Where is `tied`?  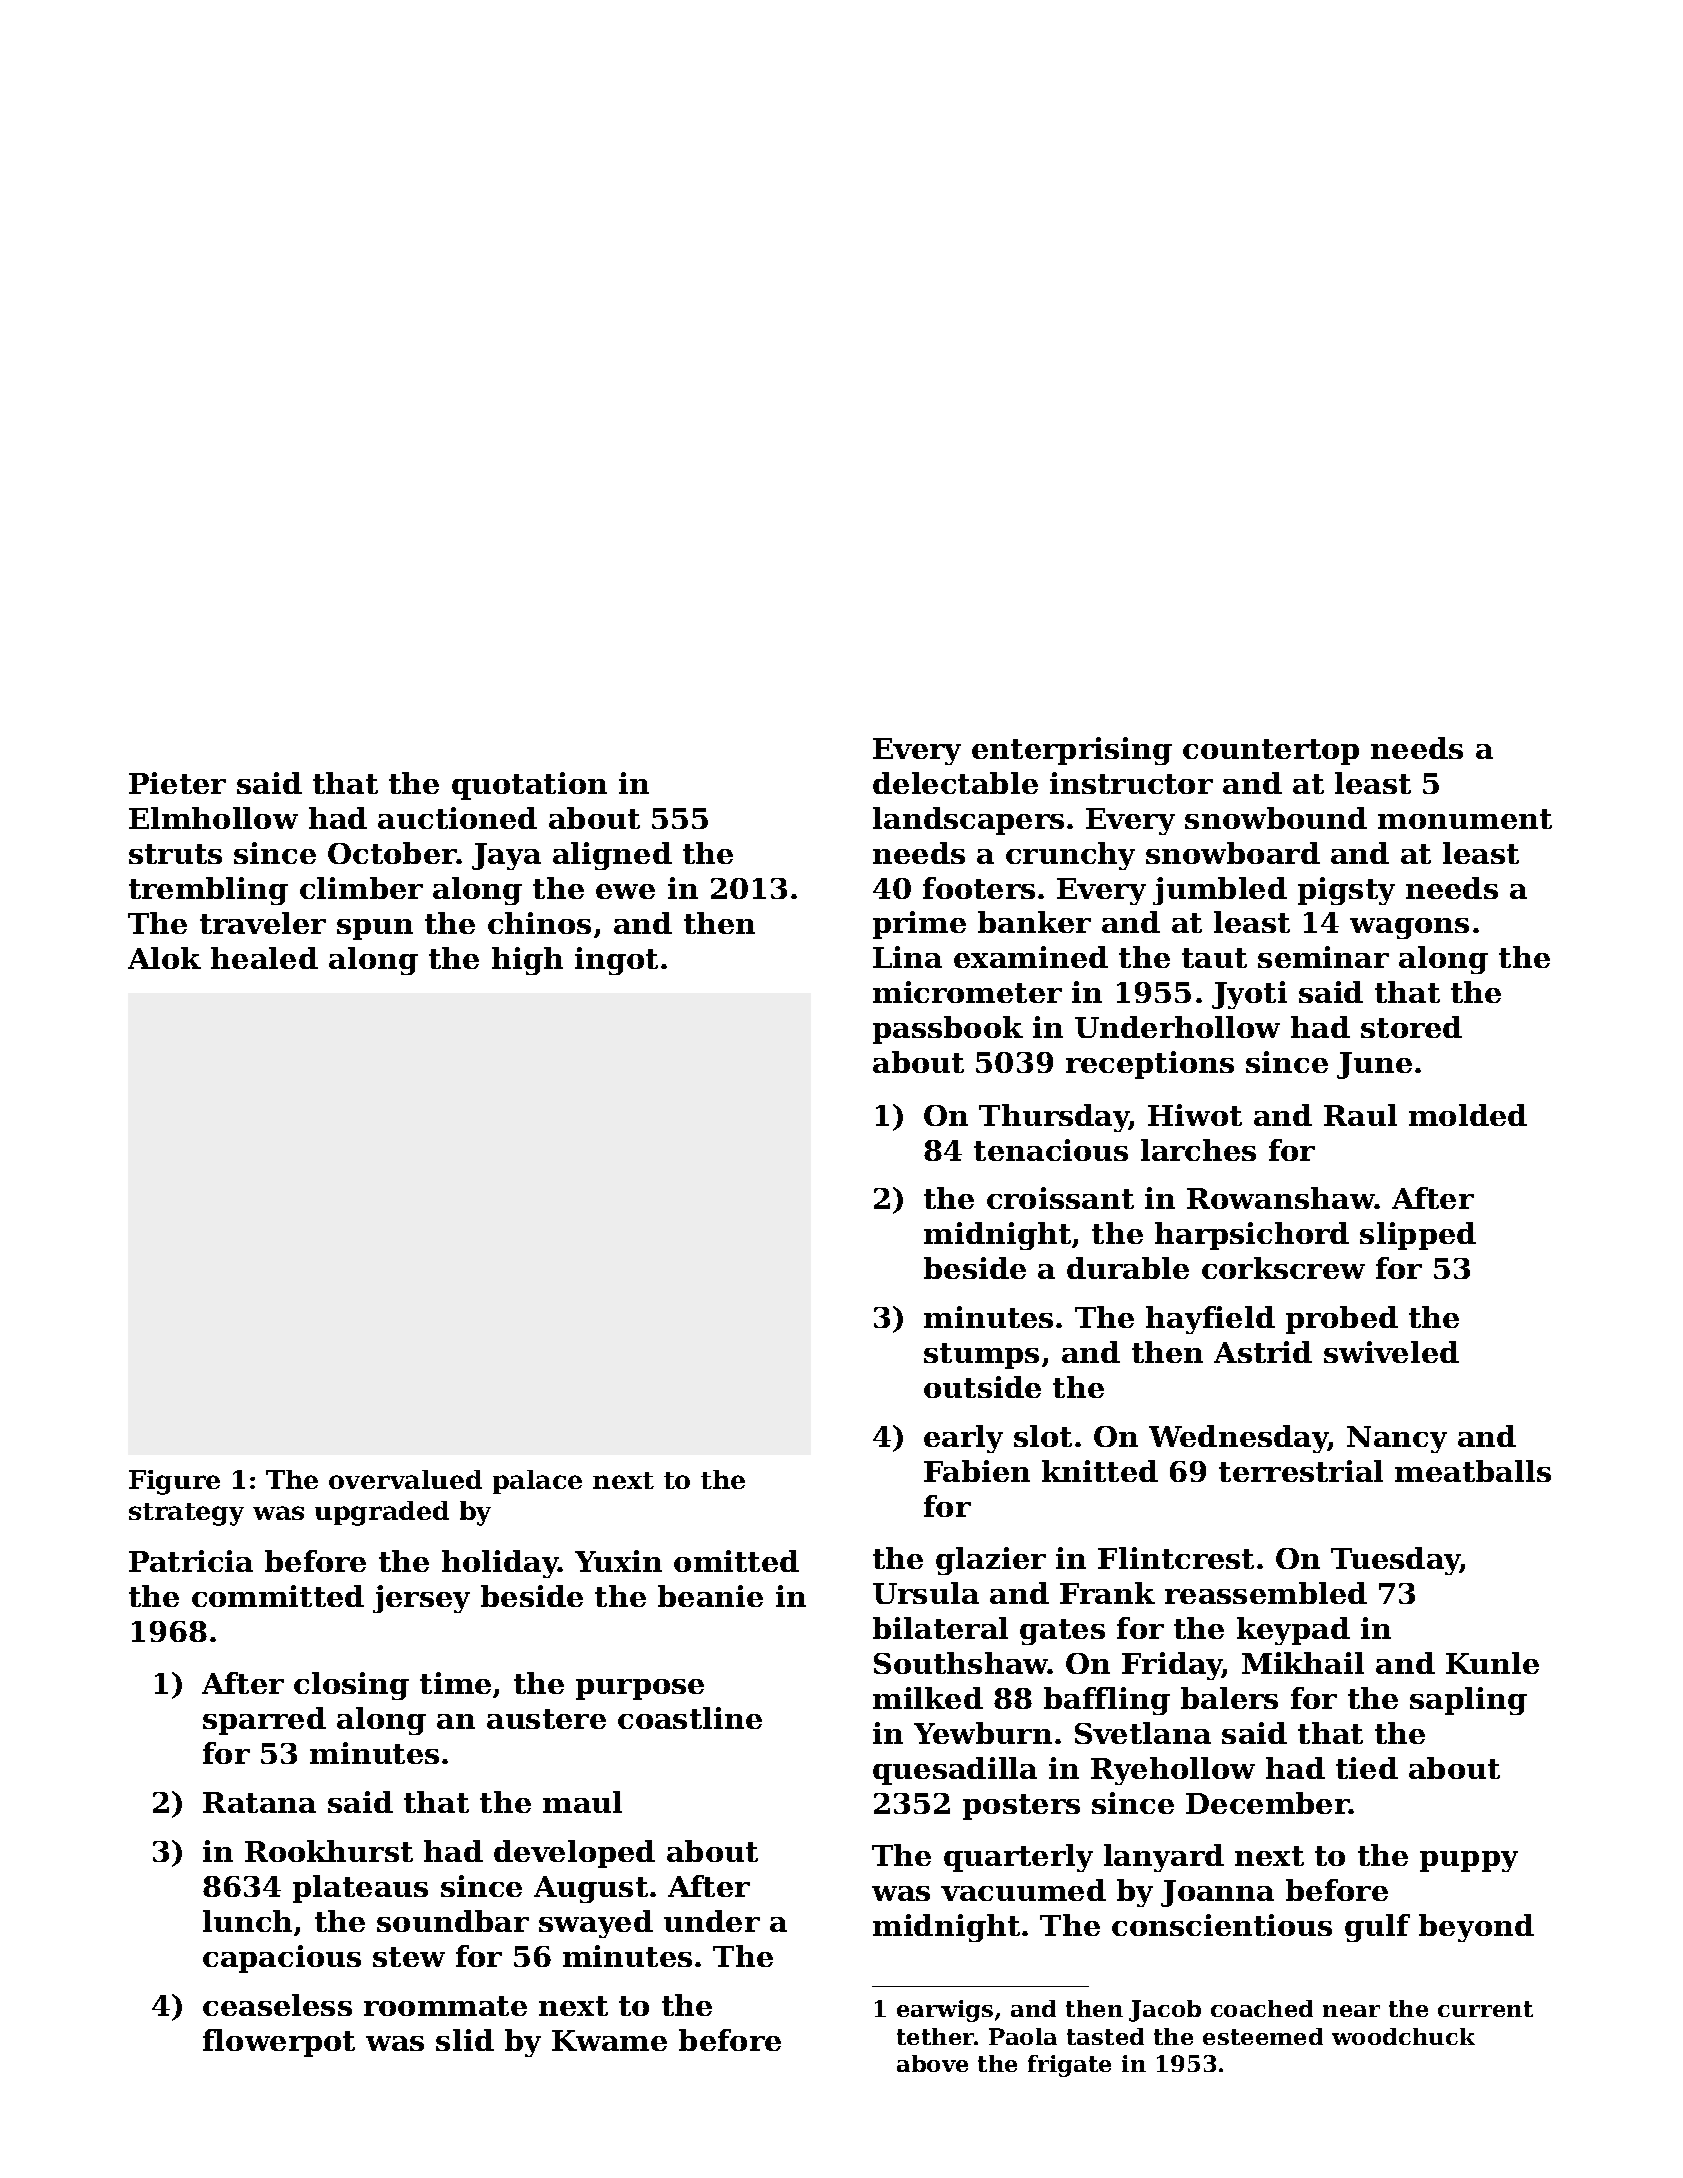
tied is located at coordinates (1367, 1768).
